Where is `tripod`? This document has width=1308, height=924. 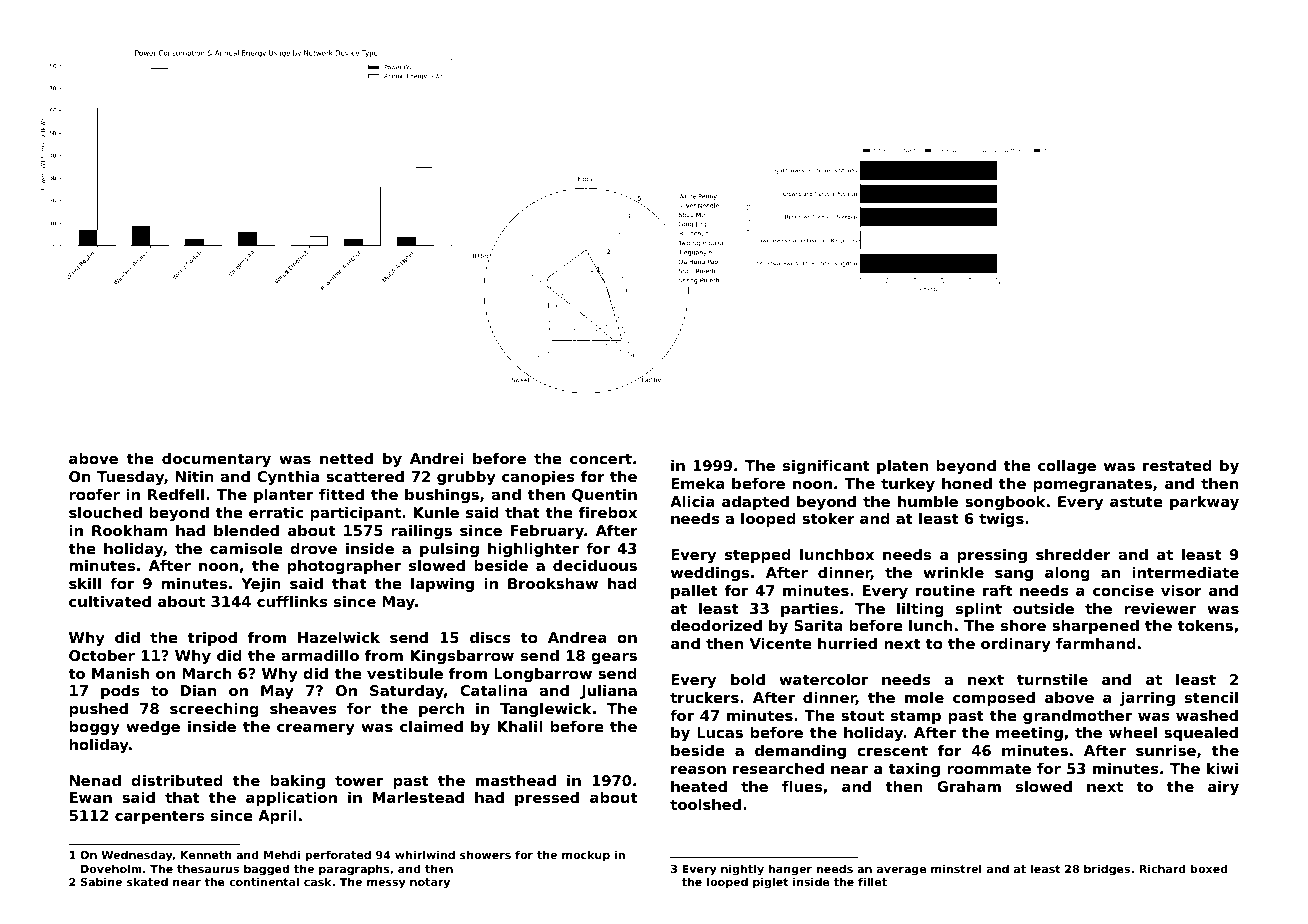 tripod is located at coordinates (212, 639).
